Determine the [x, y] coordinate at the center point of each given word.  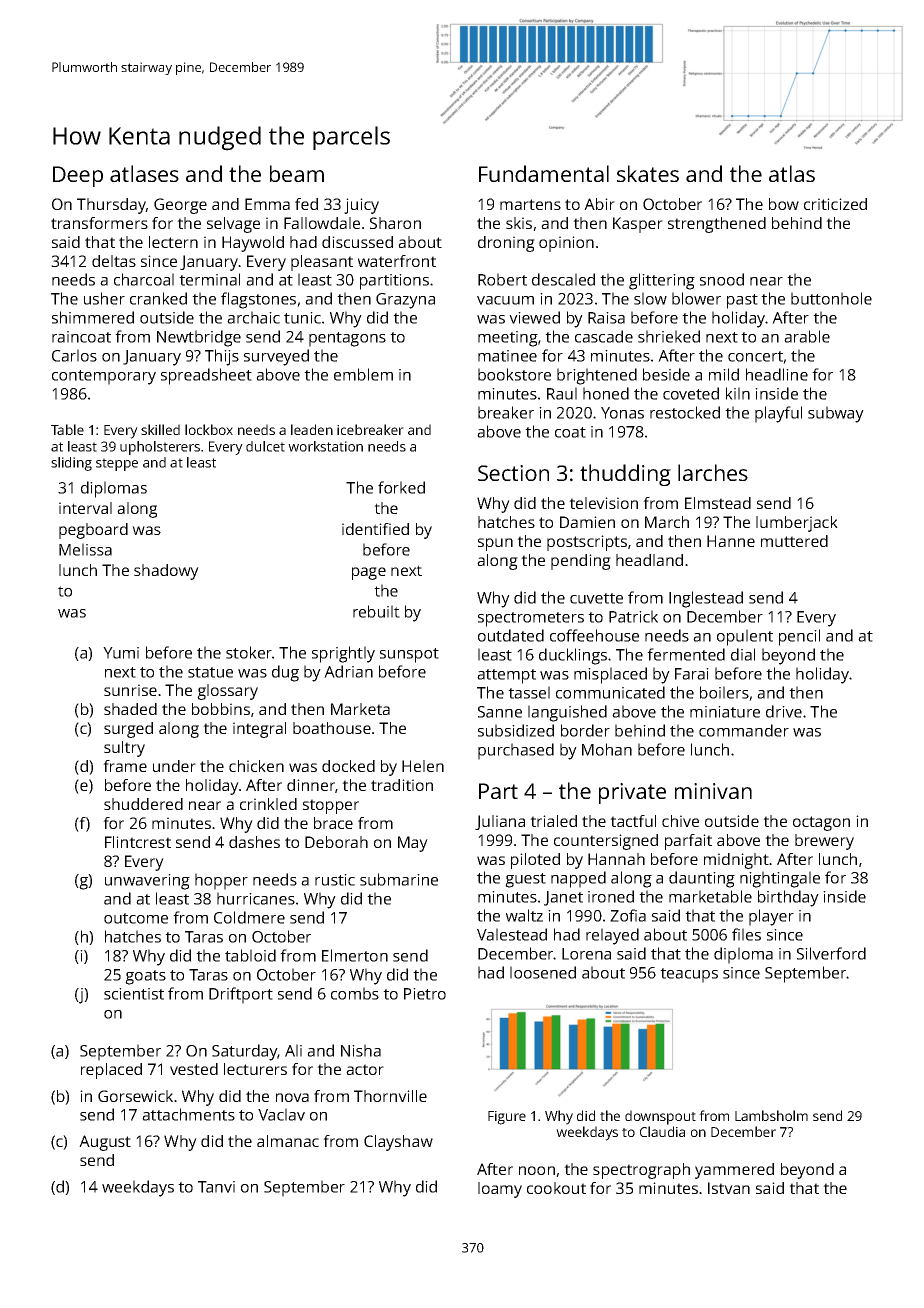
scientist [134, 994]
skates [648, 173]
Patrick [633, 616]
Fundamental [544, 173]
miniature [725, 712]
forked [401, 487]
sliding [71, 464]
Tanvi [216, 1187]
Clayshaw [398, 1143]
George [180, 206]
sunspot [409, 655]
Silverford [831, 953]
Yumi [121, 653]
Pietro [425, 994]
